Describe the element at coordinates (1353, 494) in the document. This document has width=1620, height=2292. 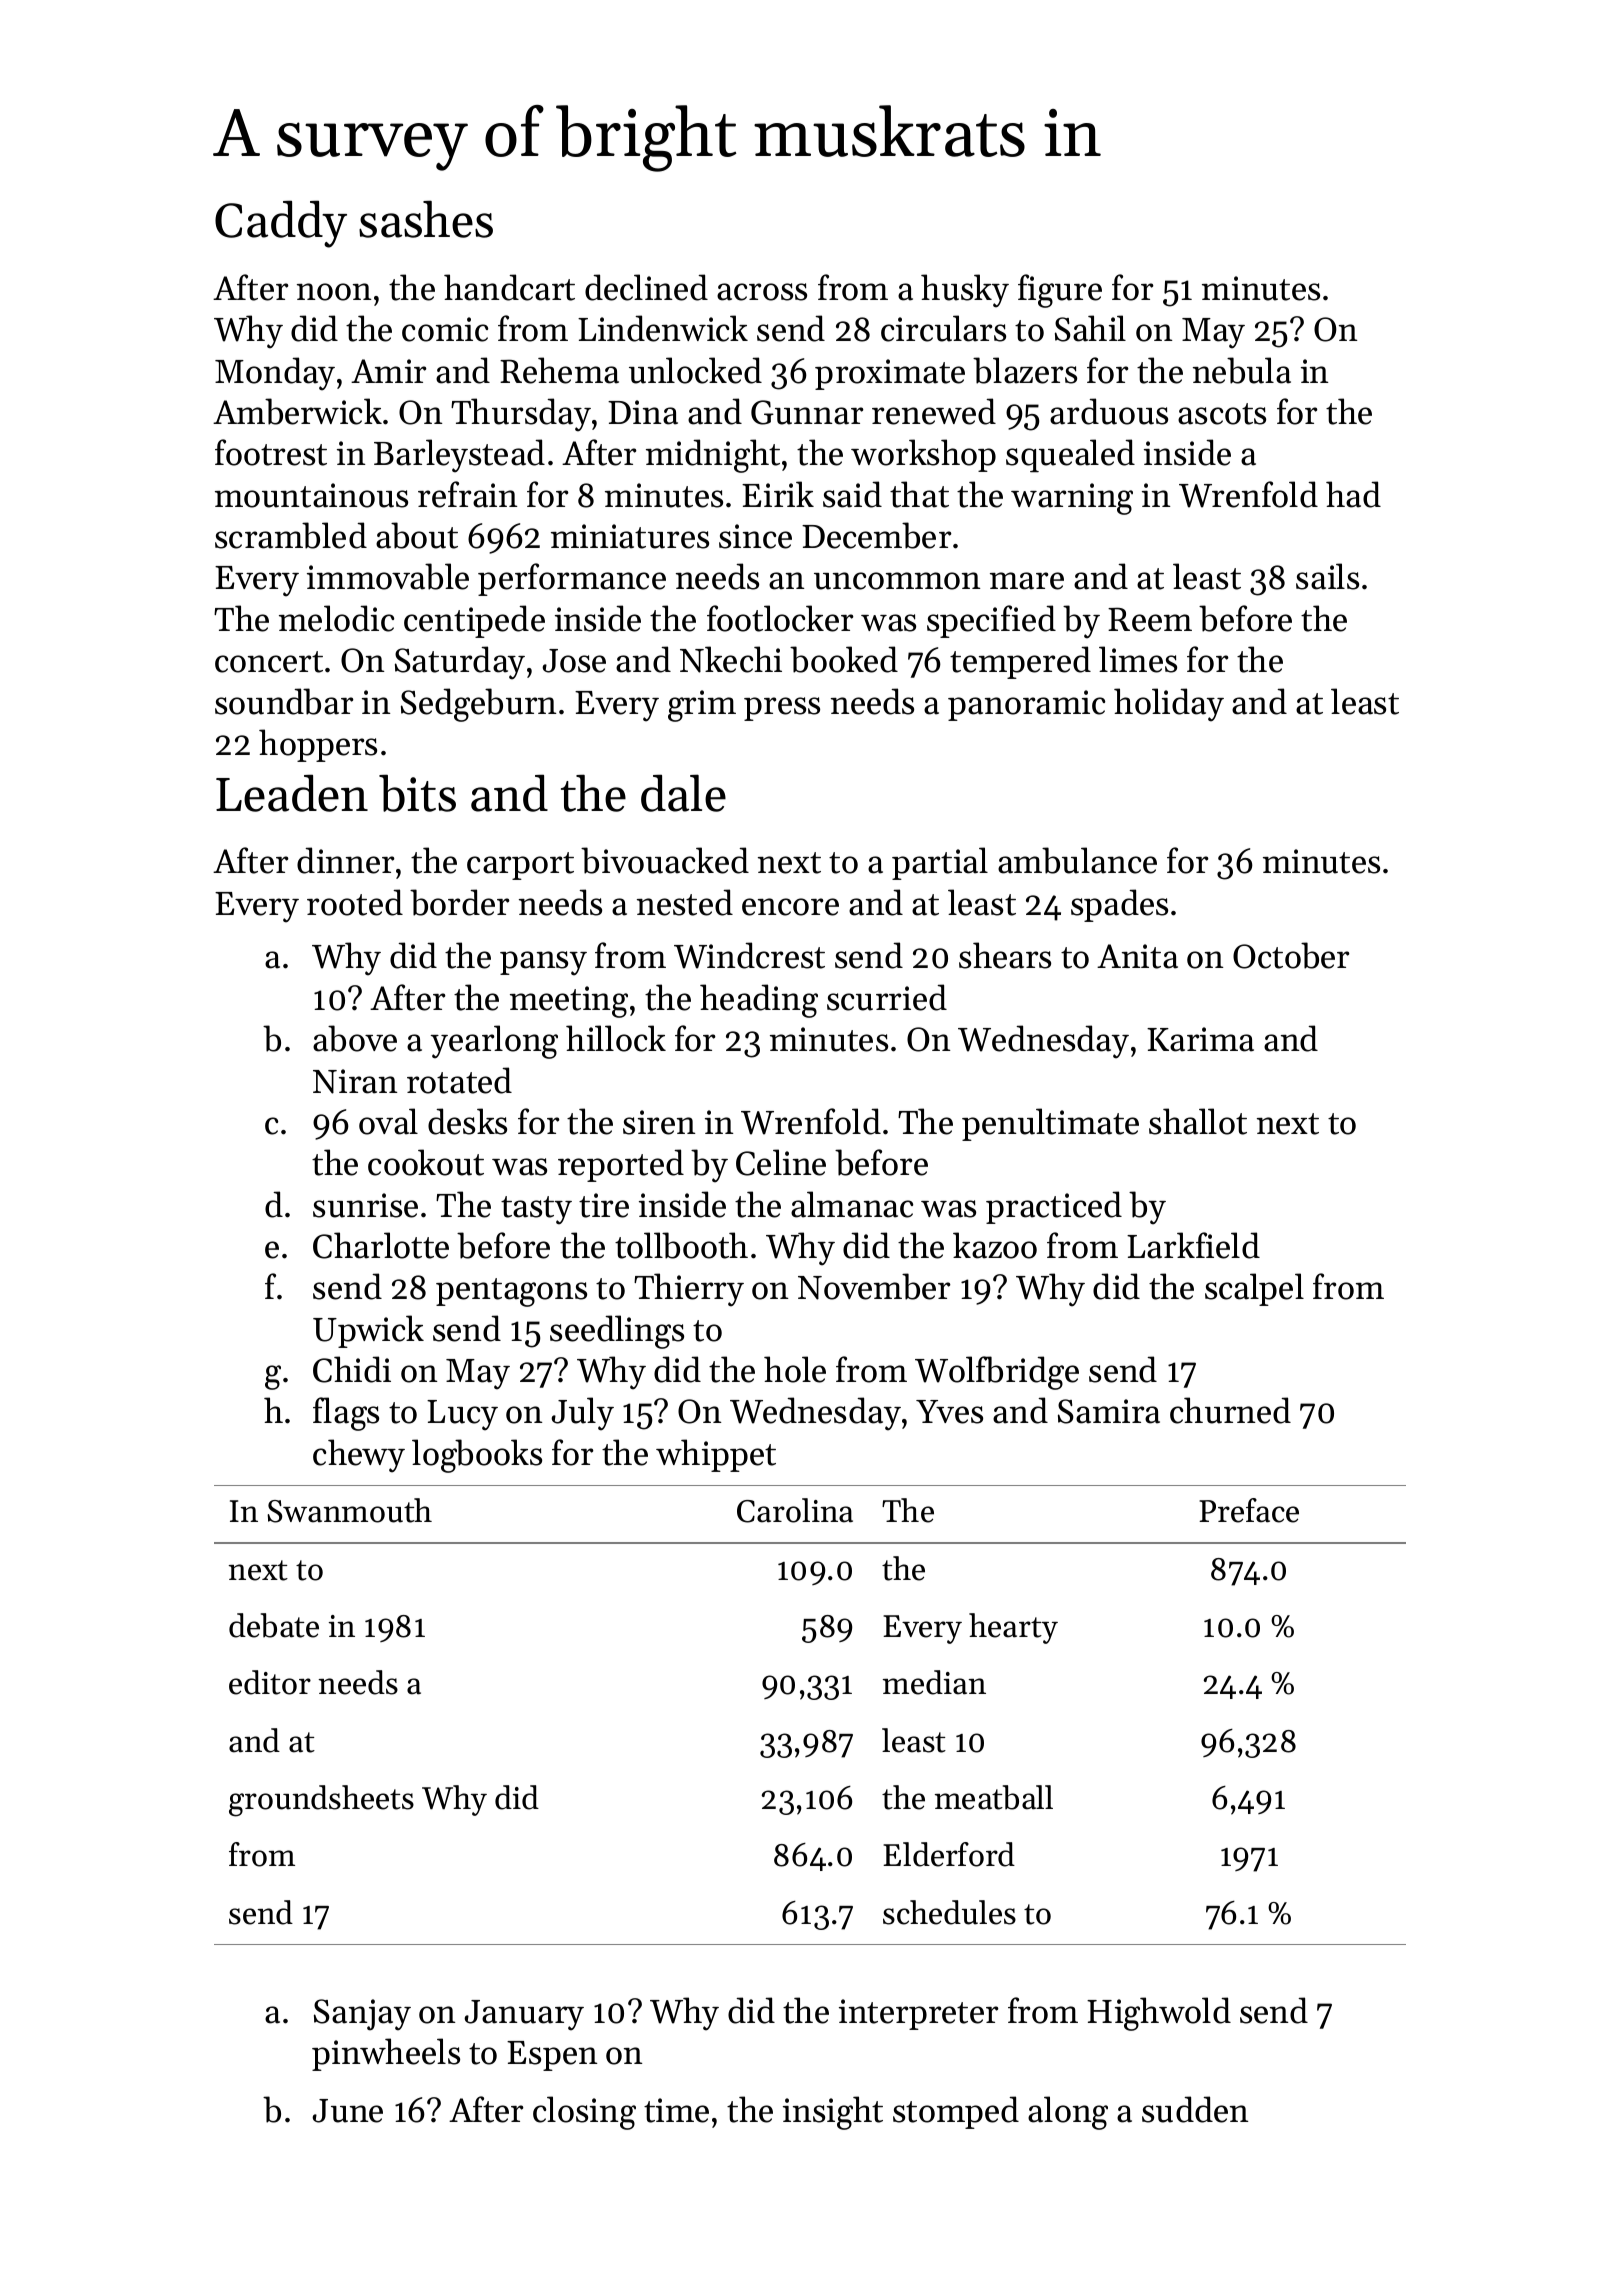
I see `had` at that location.
